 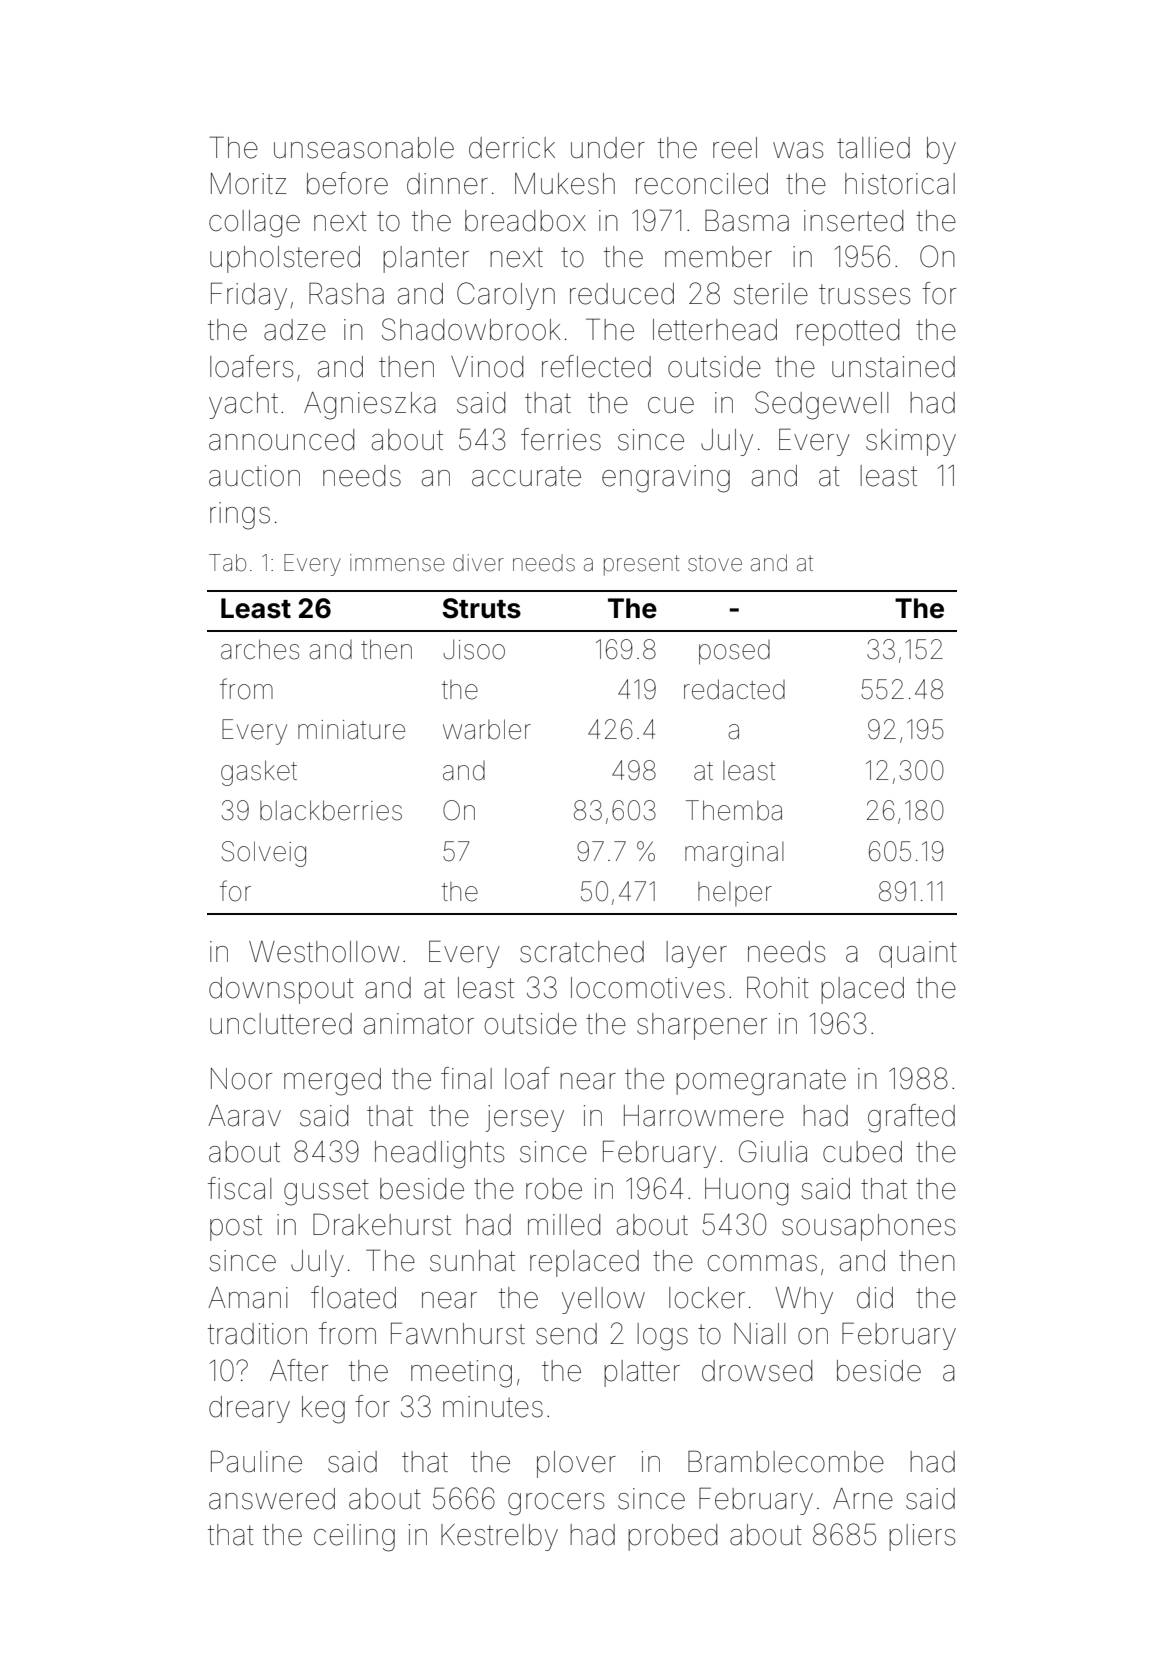 What do you see at coordinates (922, 1537) in the image?
I see `pliers` at bounding box center [922, 1537].
